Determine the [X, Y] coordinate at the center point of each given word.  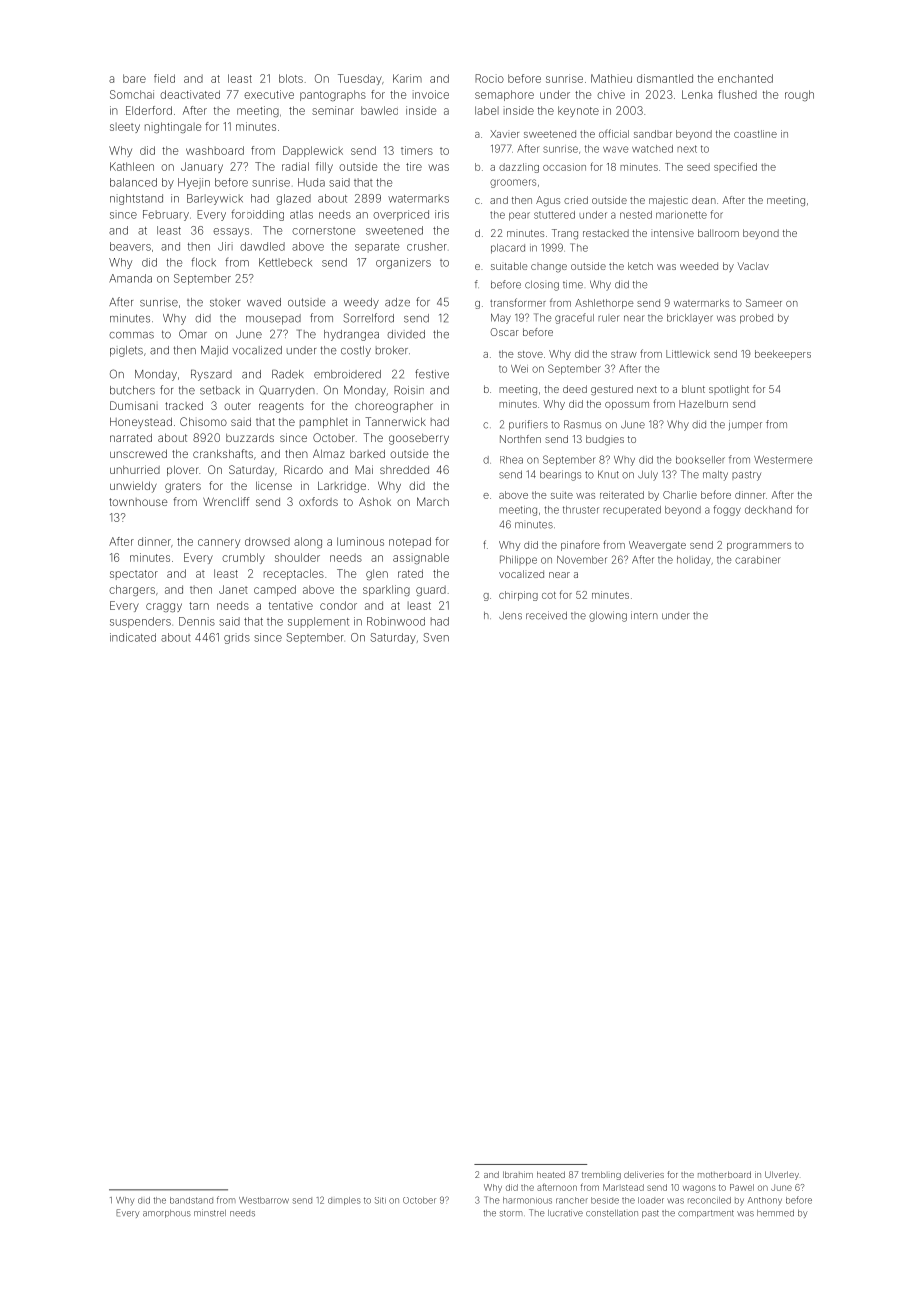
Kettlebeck [285, 262]
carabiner [758, 560]
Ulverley [782, 1175]
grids [237, 638]
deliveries [644, 1174]
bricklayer [690, 319]
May [501, 319]
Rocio [489, 78]
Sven [436, 637]
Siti [380, 1200]
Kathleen [132, 166]
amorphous [167, 1214]
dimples [344, 1201]
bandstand [191, 1200]
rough [799, 95]
